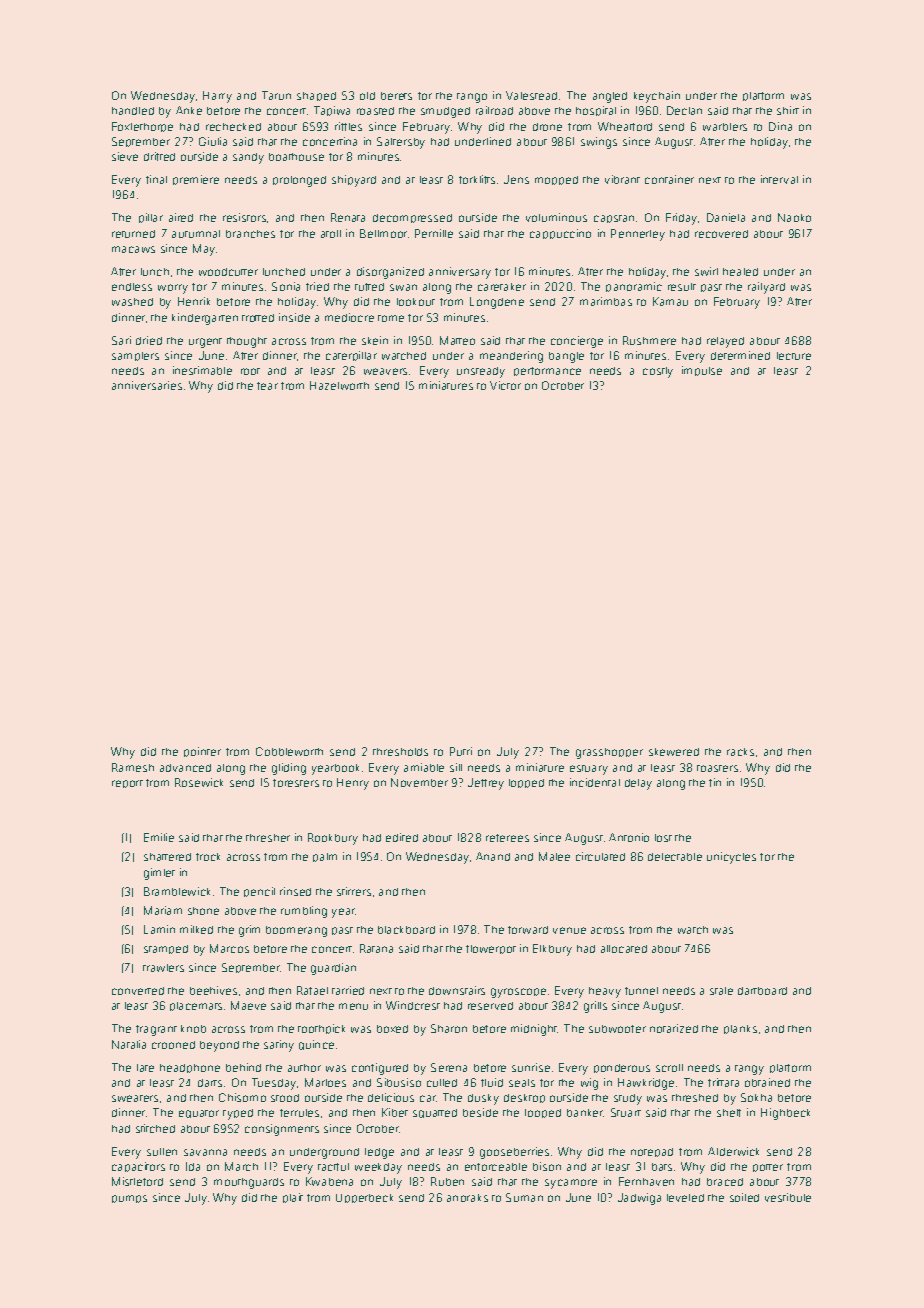 This screenshot has width=924, height=1308. I want to click on anoraks, so click(467, 1198).
